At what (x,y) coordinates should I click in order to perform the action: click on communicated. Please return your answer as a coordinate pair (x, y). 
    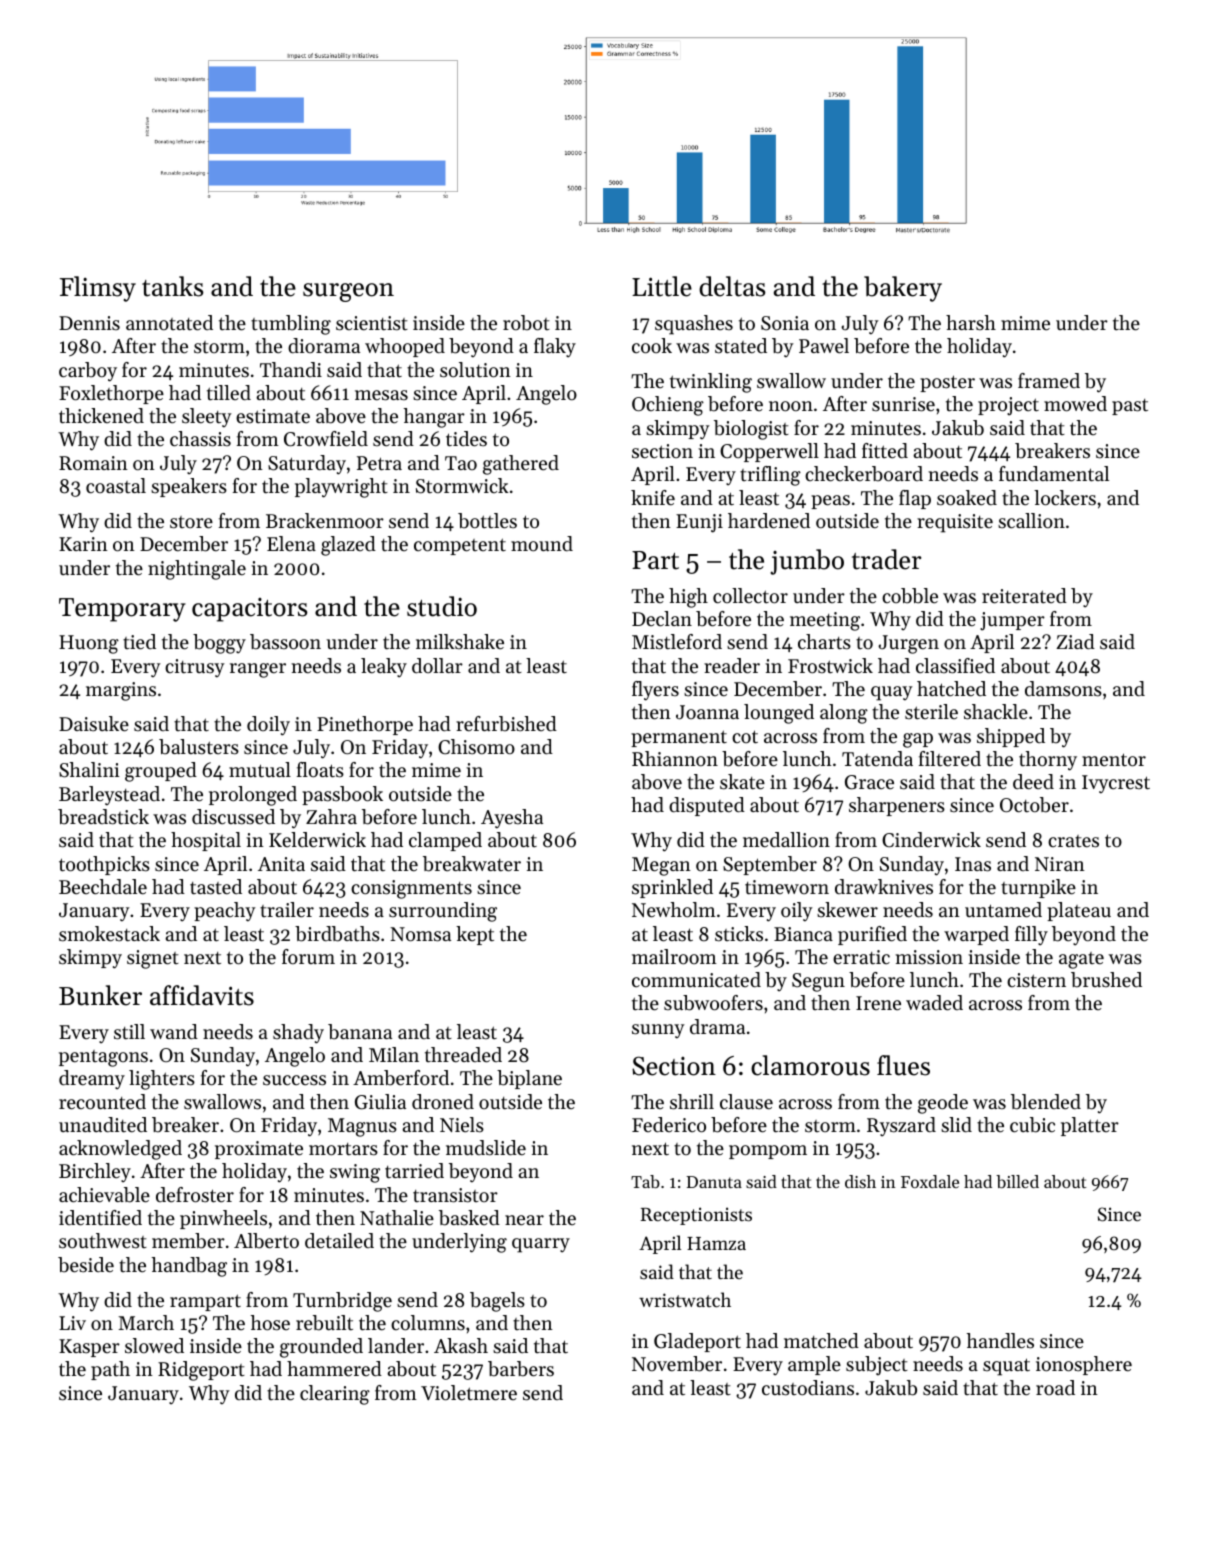
    Looking at the image, I should click on (696, 980).
